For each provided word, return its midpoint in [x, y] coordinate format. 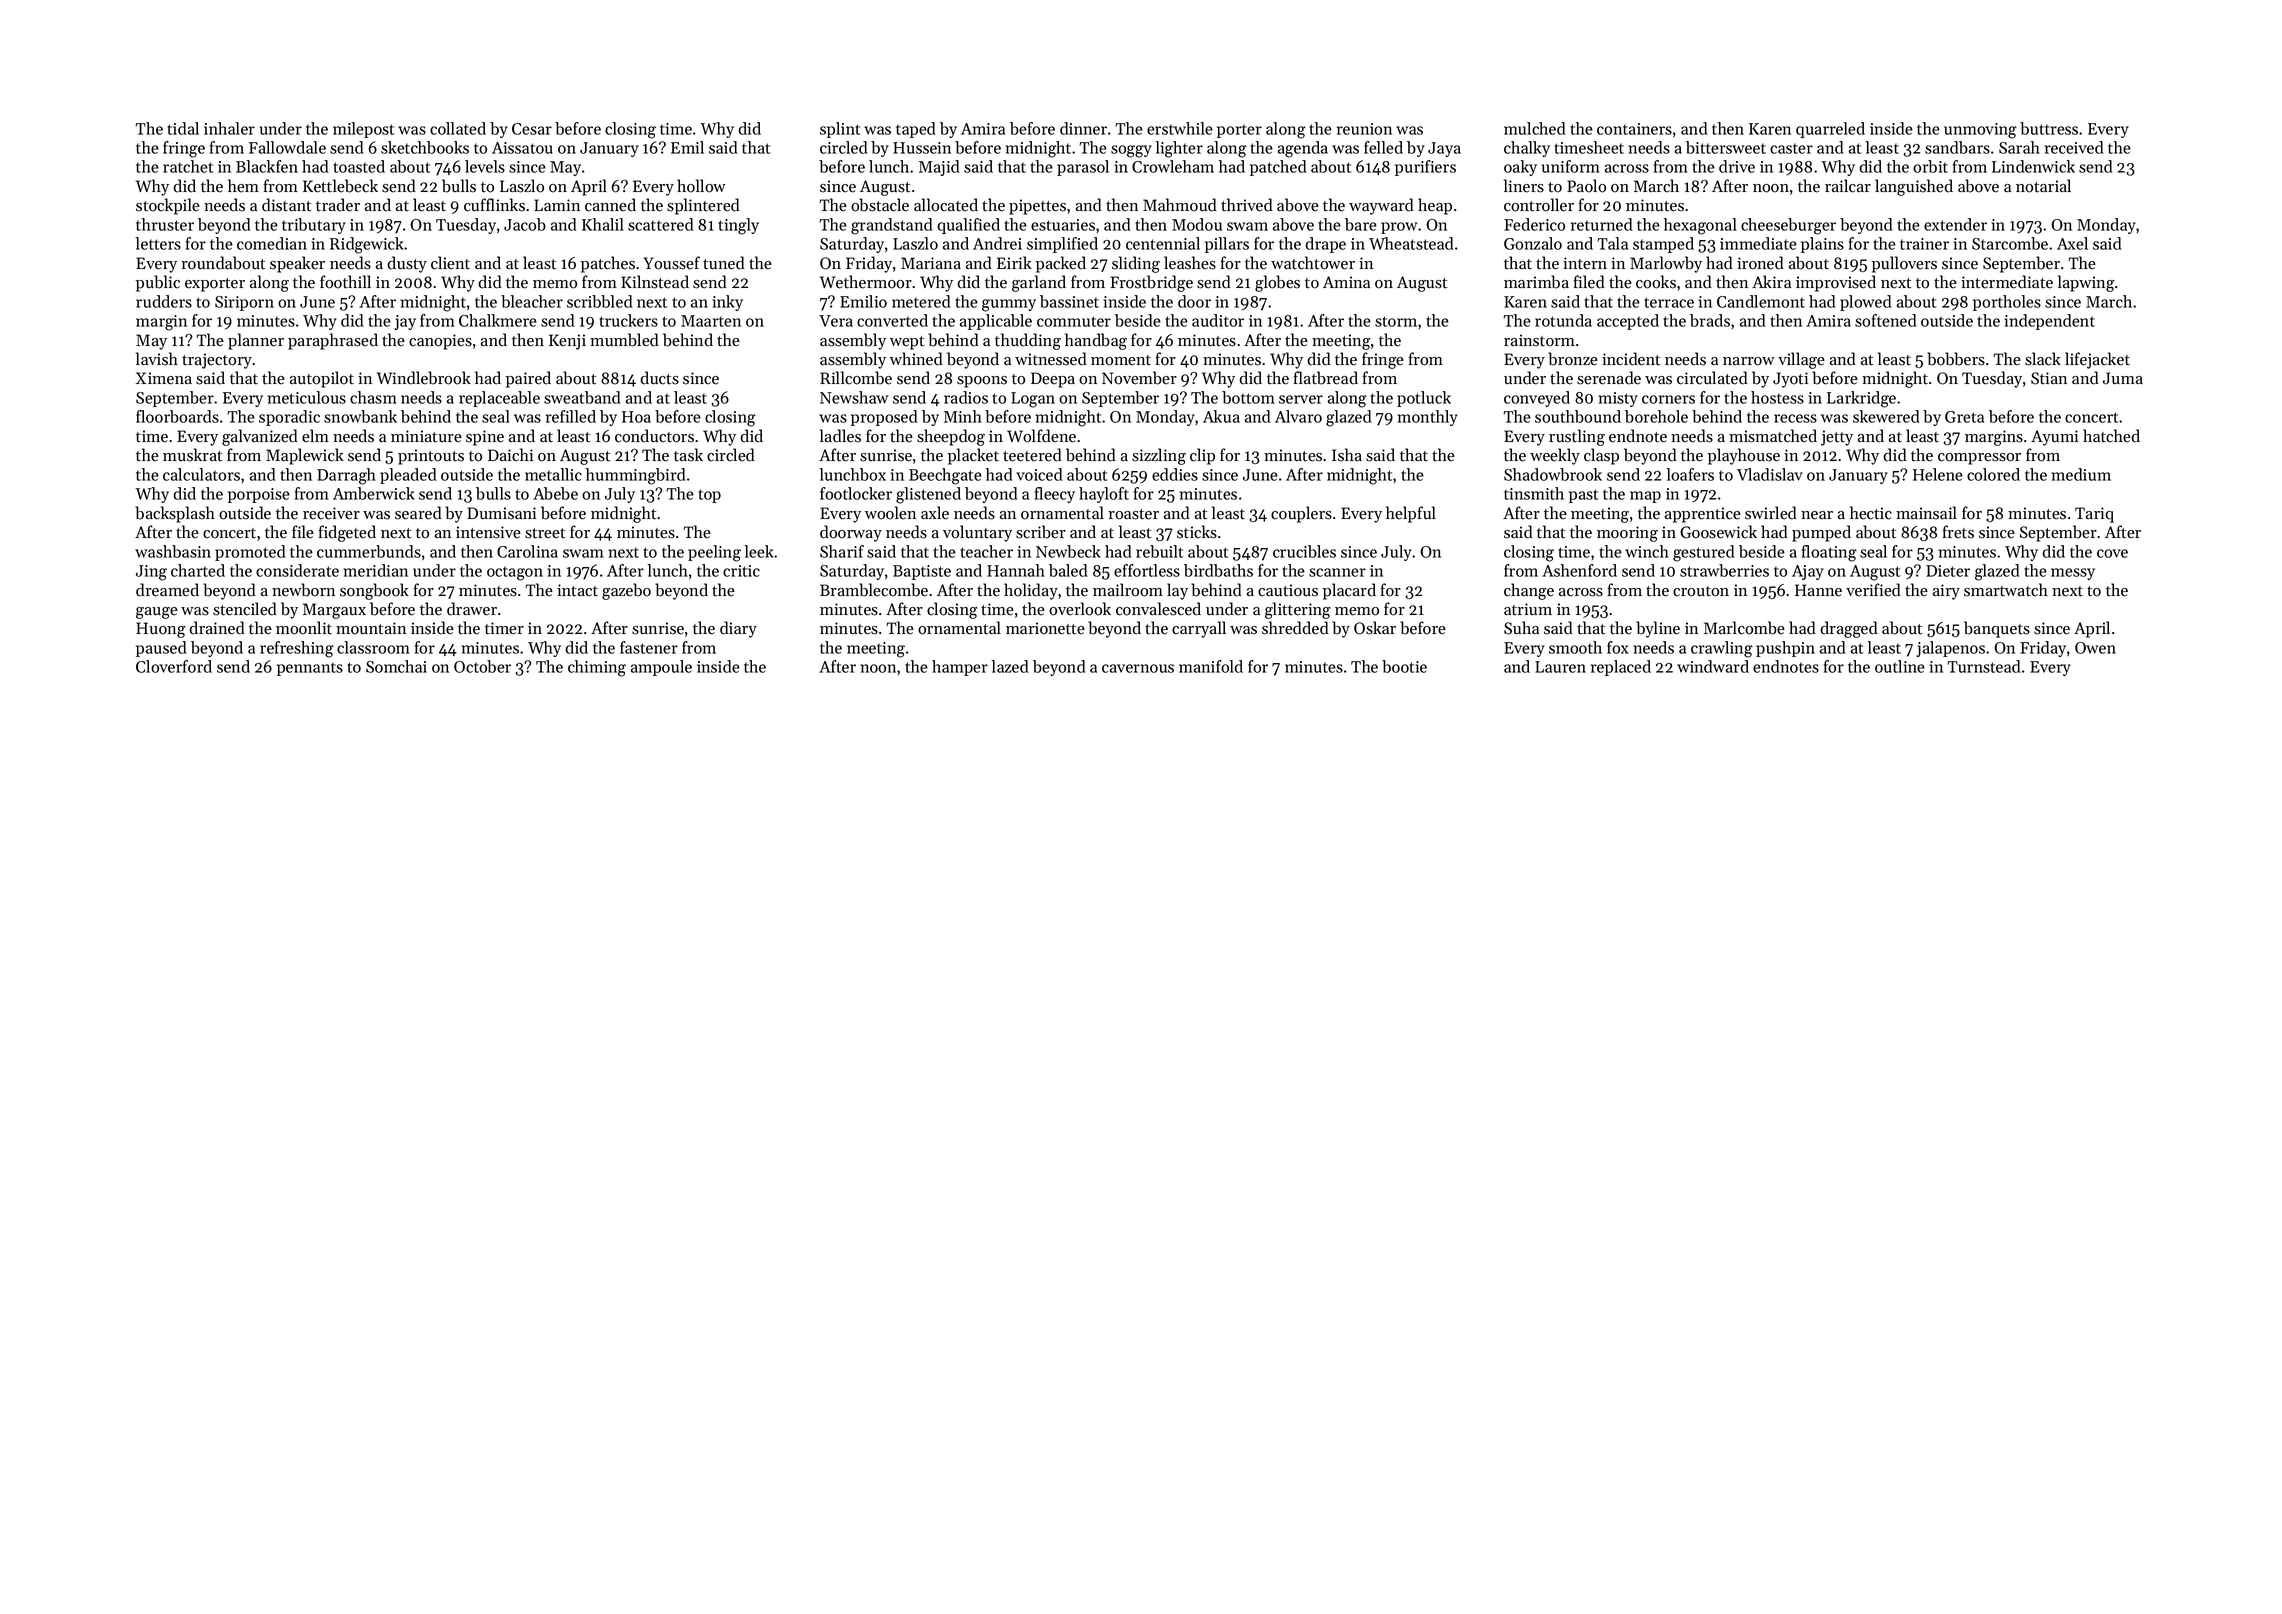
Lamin [557, 205]
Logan [1033, 400]
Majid [939, 168]
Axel [2072, 243]
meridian [376, 570]
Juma [2123, 378]
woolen [890, 513]
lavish [157, 359]
